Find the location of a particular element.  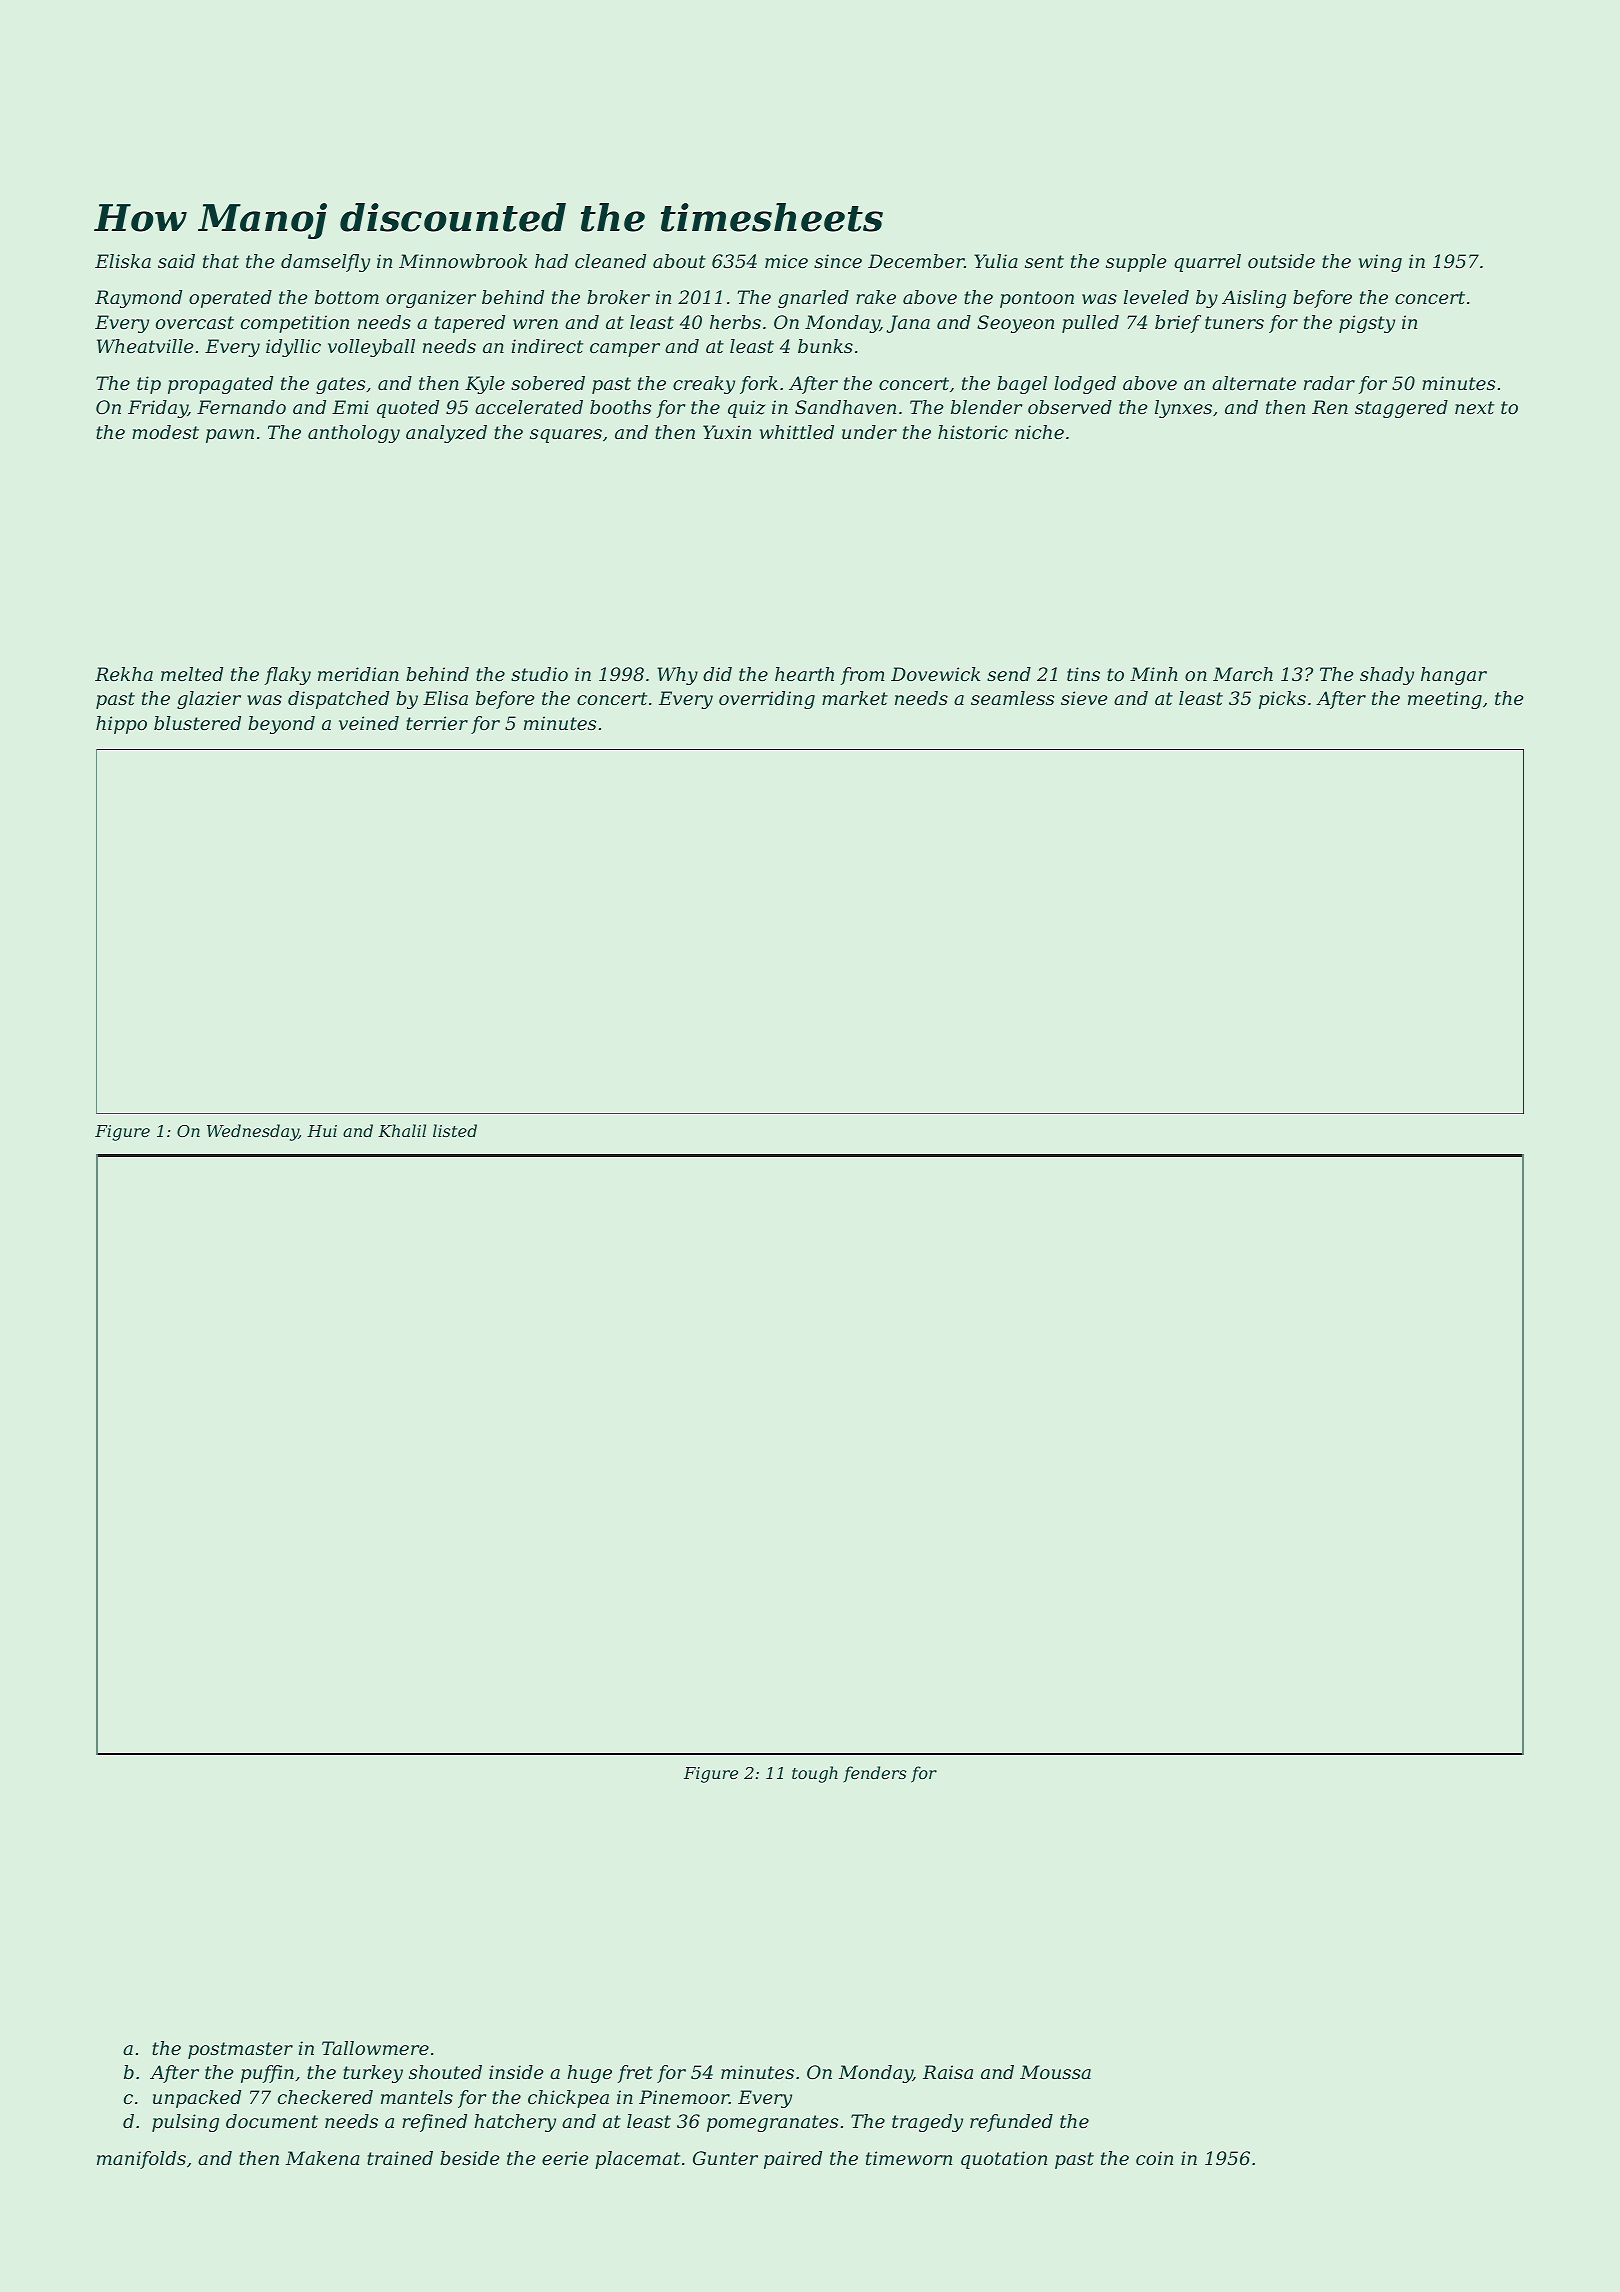

tragedy is located at coordinates (927, 2123).
